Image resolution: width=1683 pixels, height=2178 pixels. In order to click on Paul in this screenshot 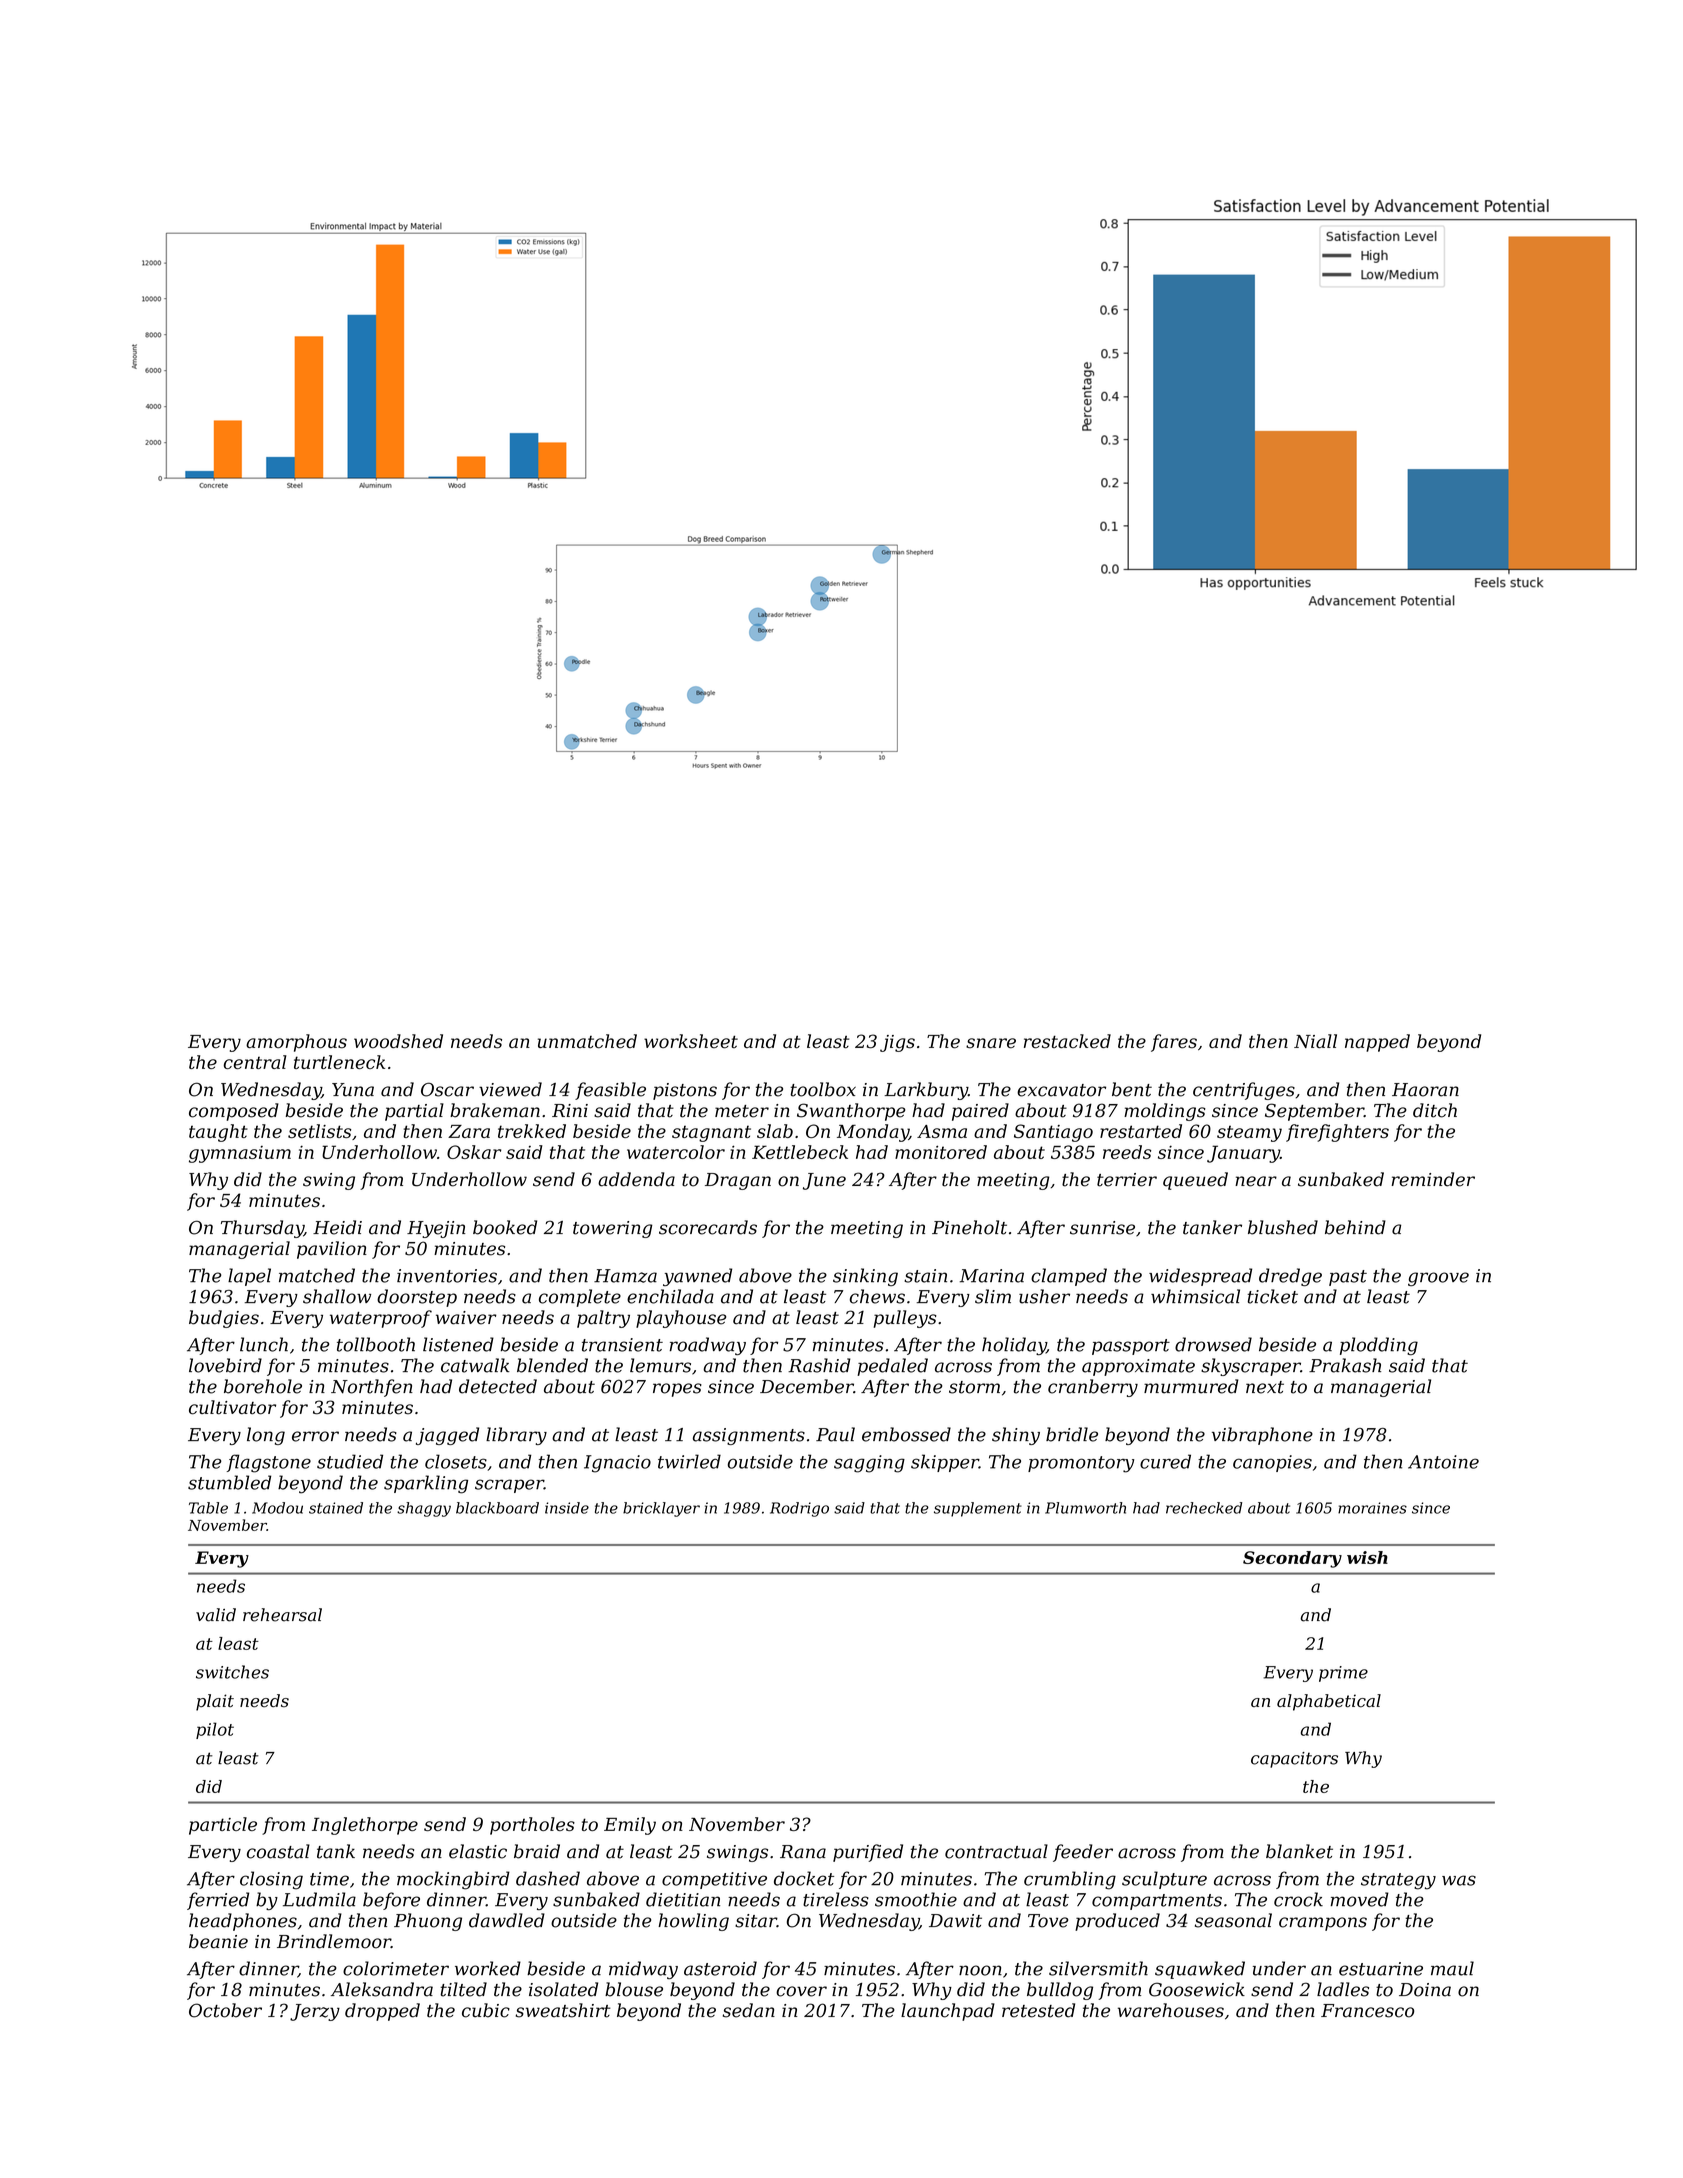, I will do `click(835, 1434)`.
